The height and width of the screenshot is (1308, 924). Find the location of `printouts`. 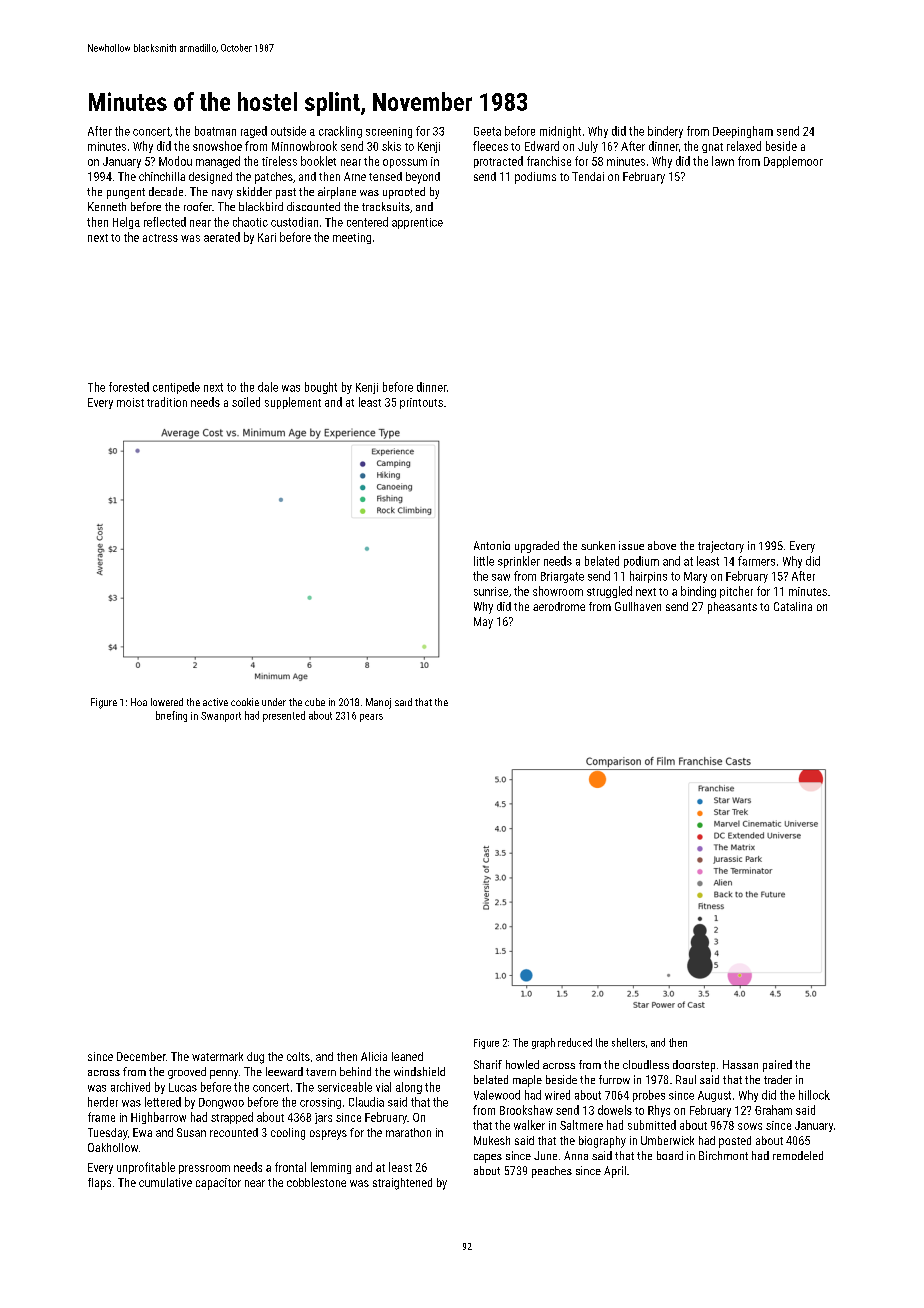

printouts is located at coordinates (421, 403).
